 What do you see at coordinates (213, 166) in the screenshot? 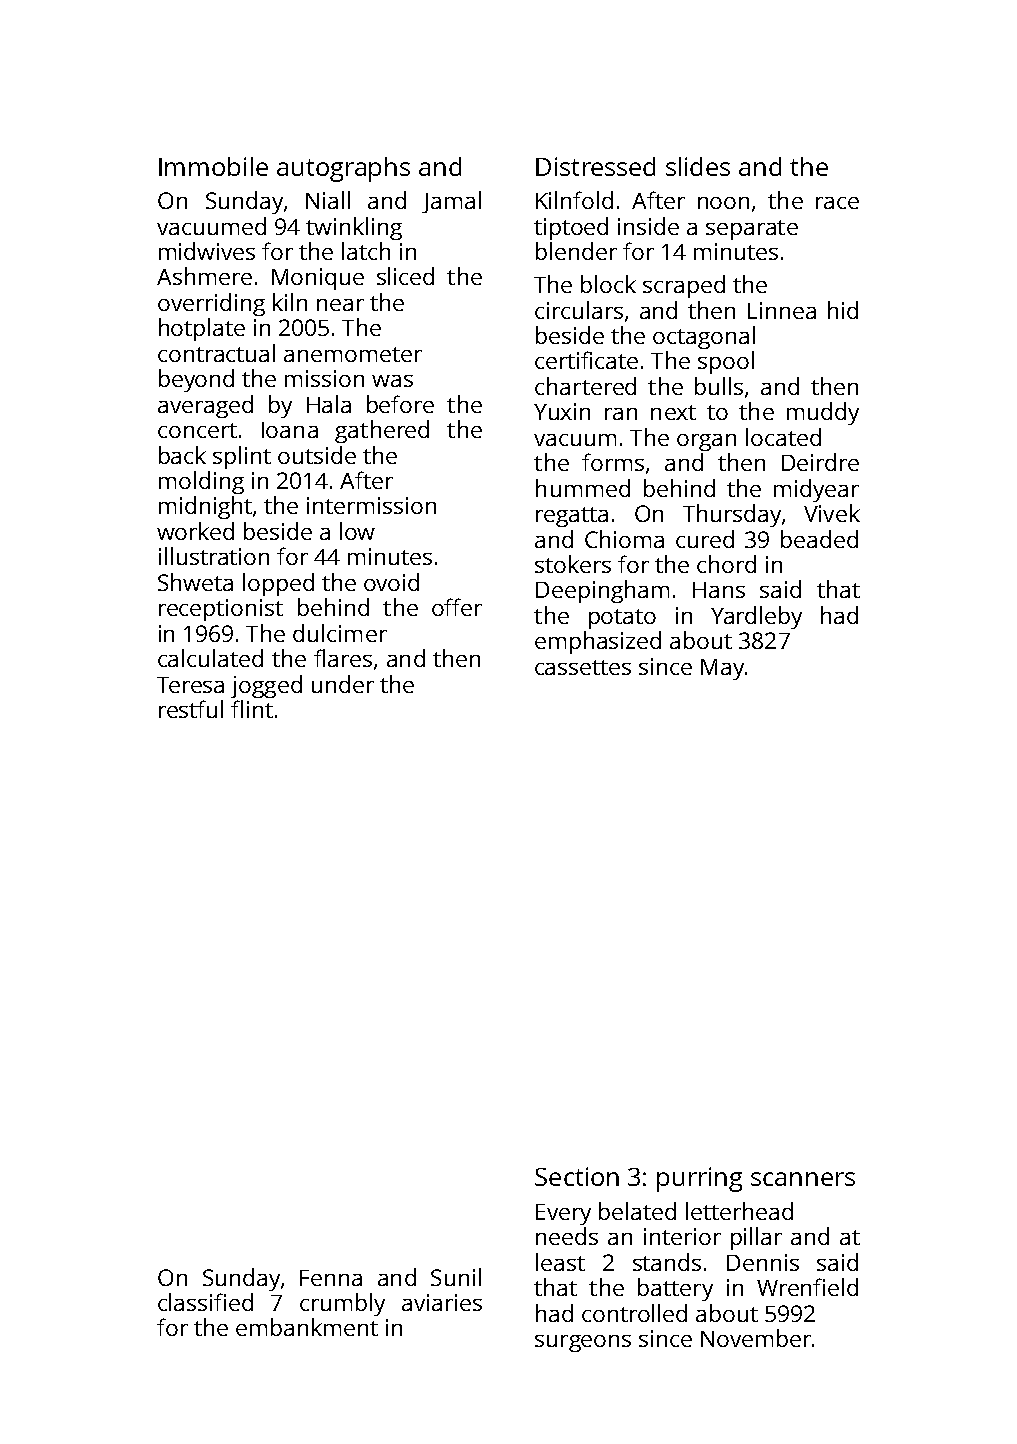
I see `Immobile` at bounding box center [213, 166].
